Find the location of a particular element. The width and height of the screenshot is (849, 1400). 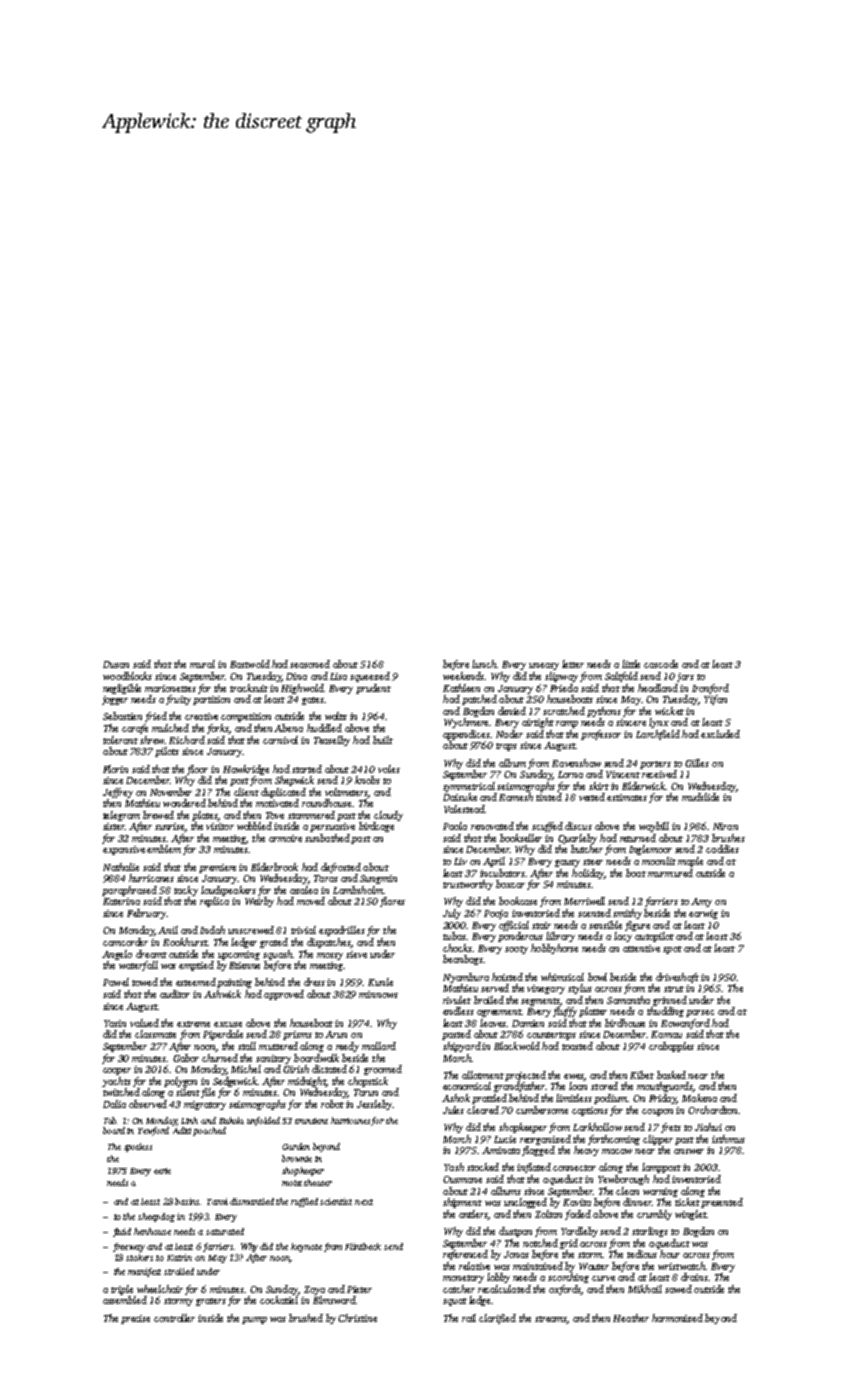

skirt is located at coordinates (599, 786).
